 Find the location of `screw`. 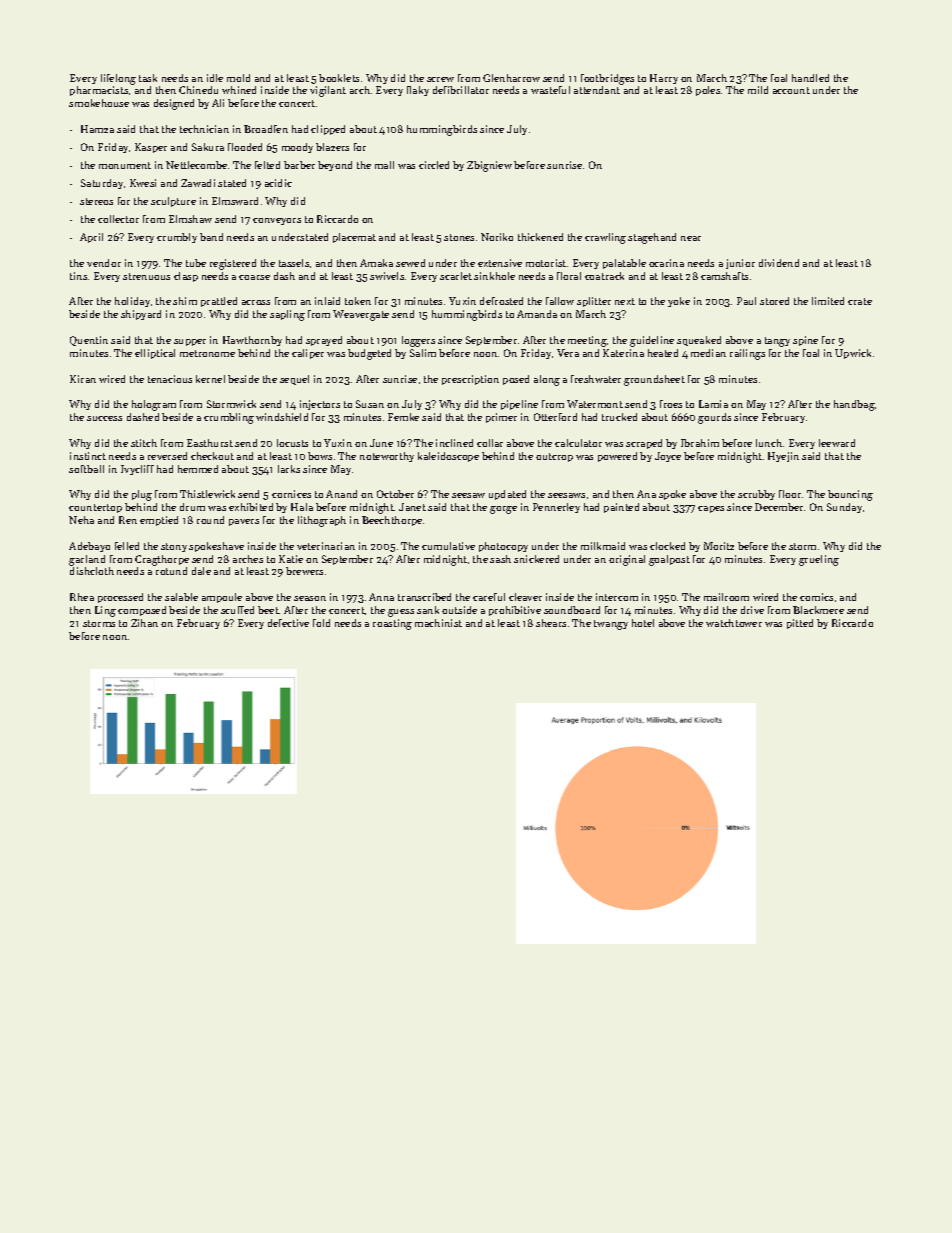

screw is located at coordinates (440, 79).
